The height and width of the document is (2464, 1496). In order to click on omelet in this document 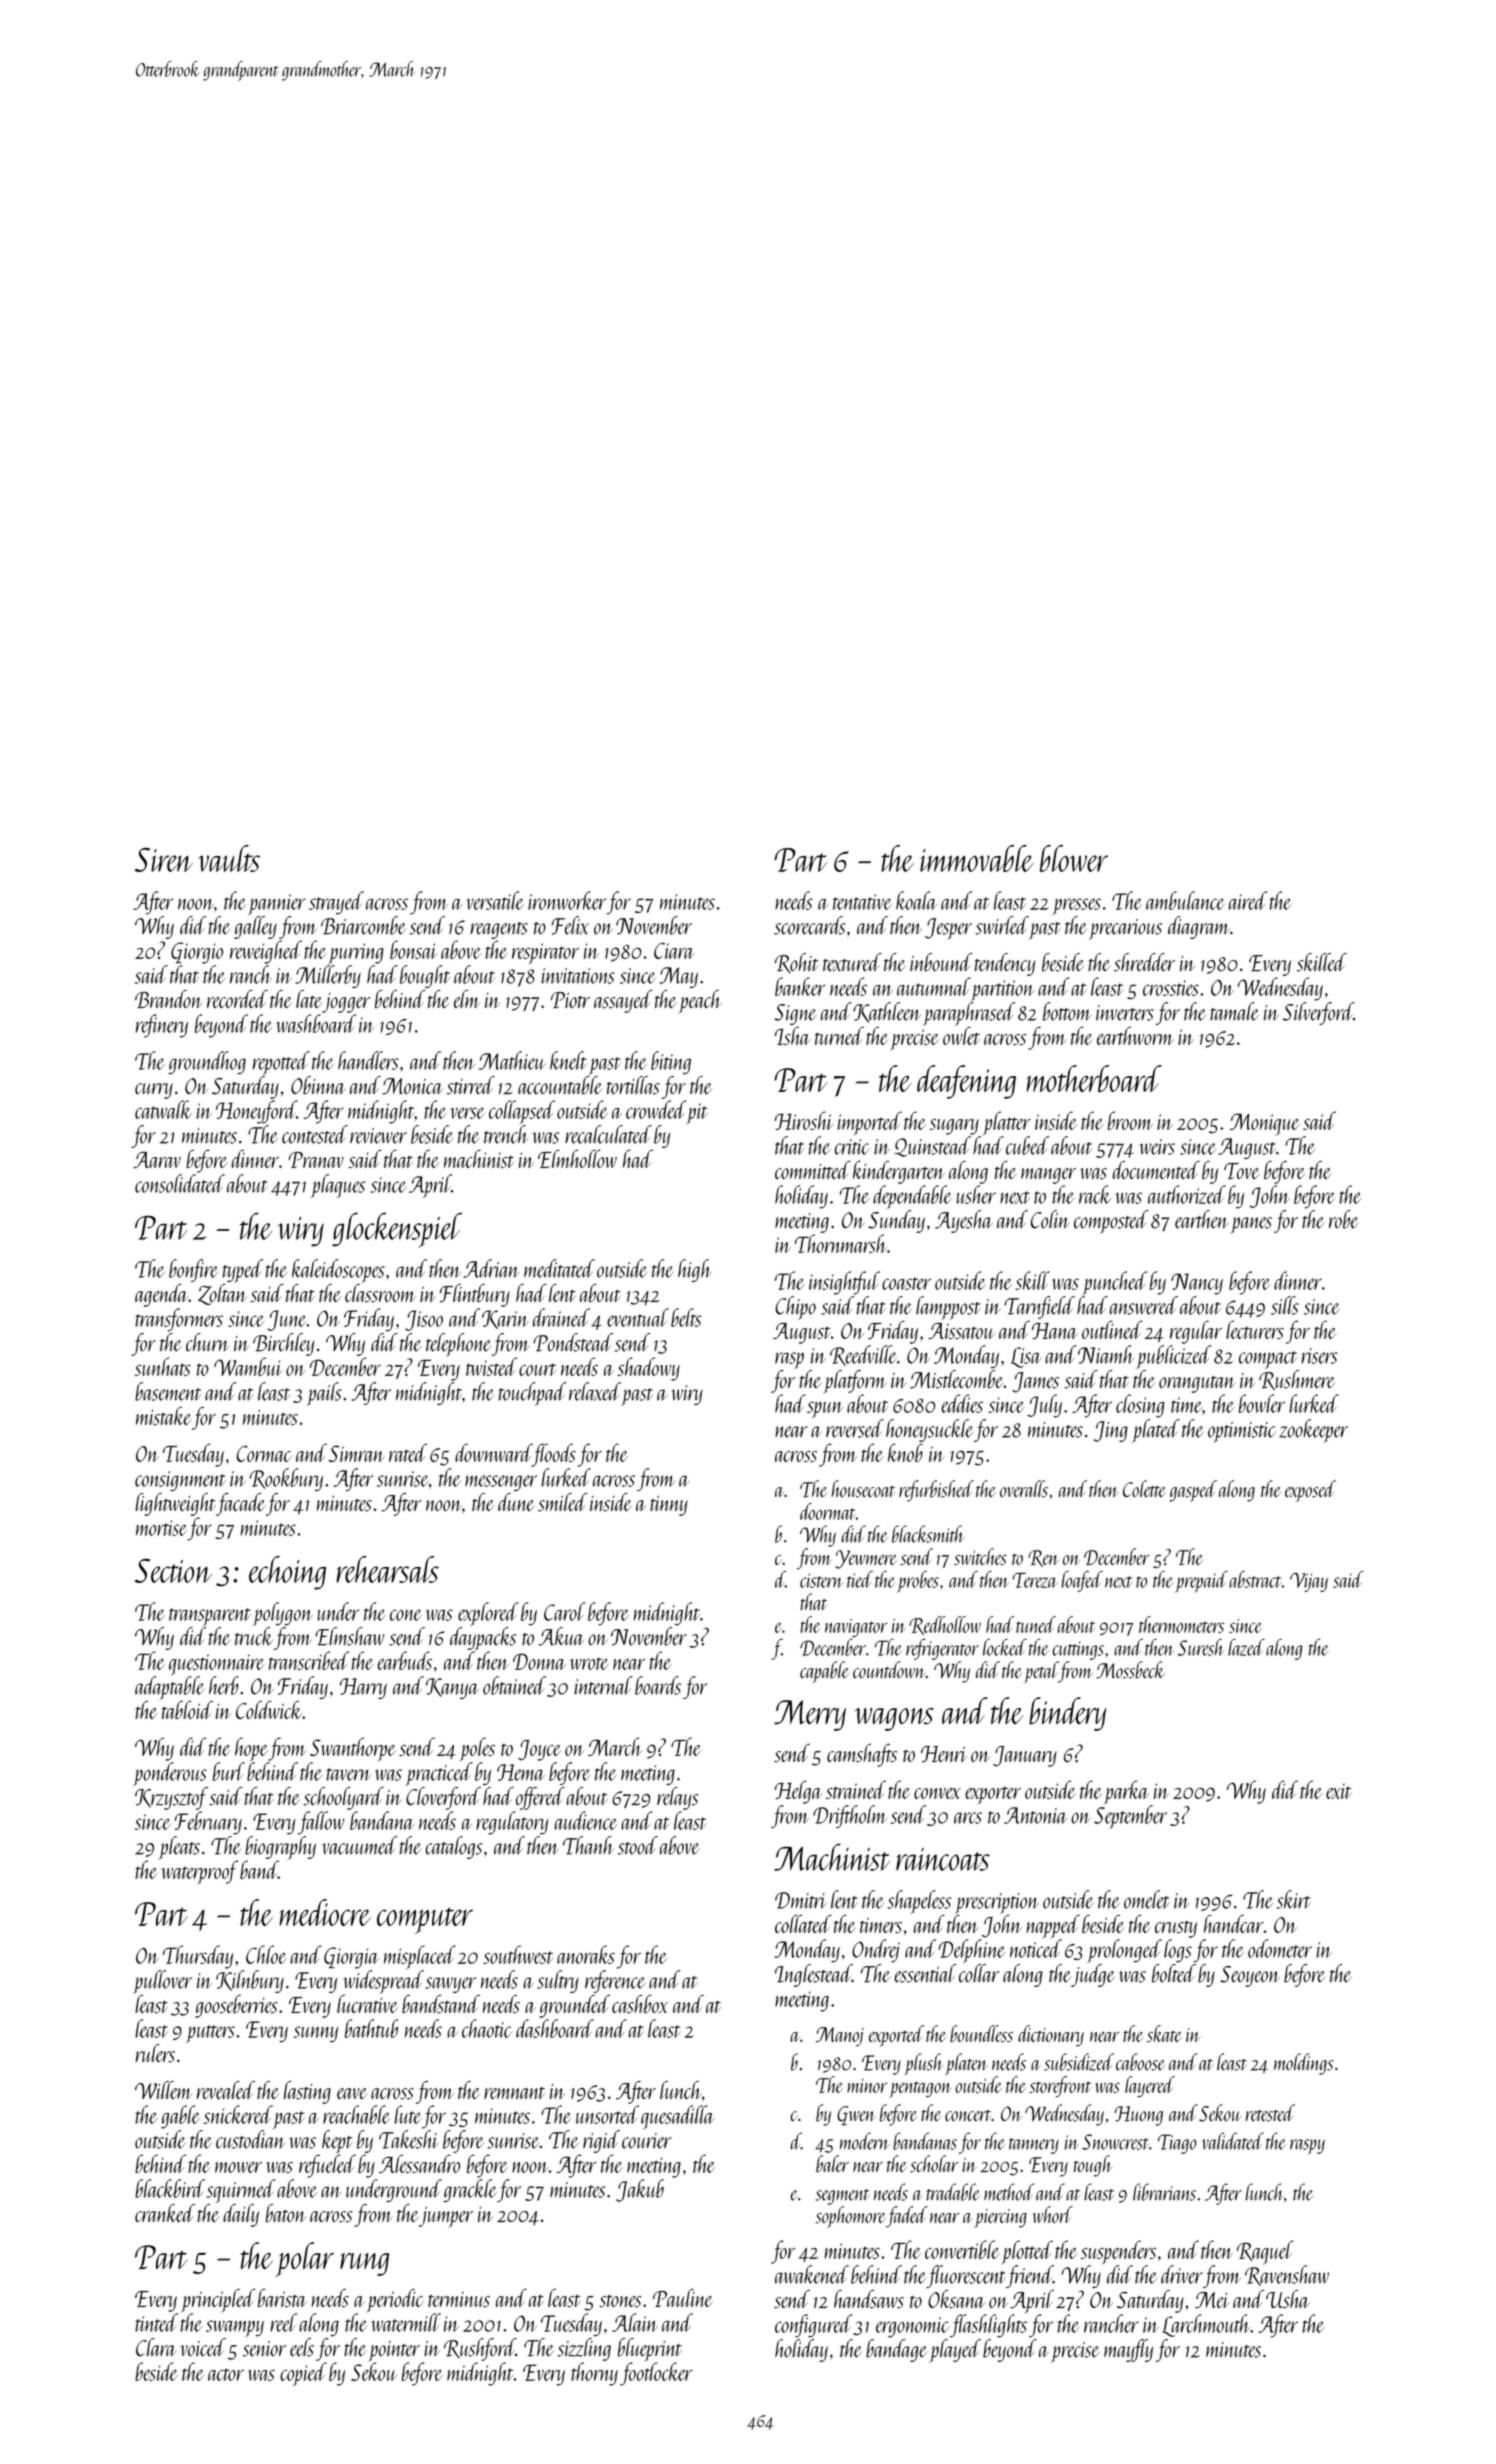, I will do `click(1147, 1899)`.
